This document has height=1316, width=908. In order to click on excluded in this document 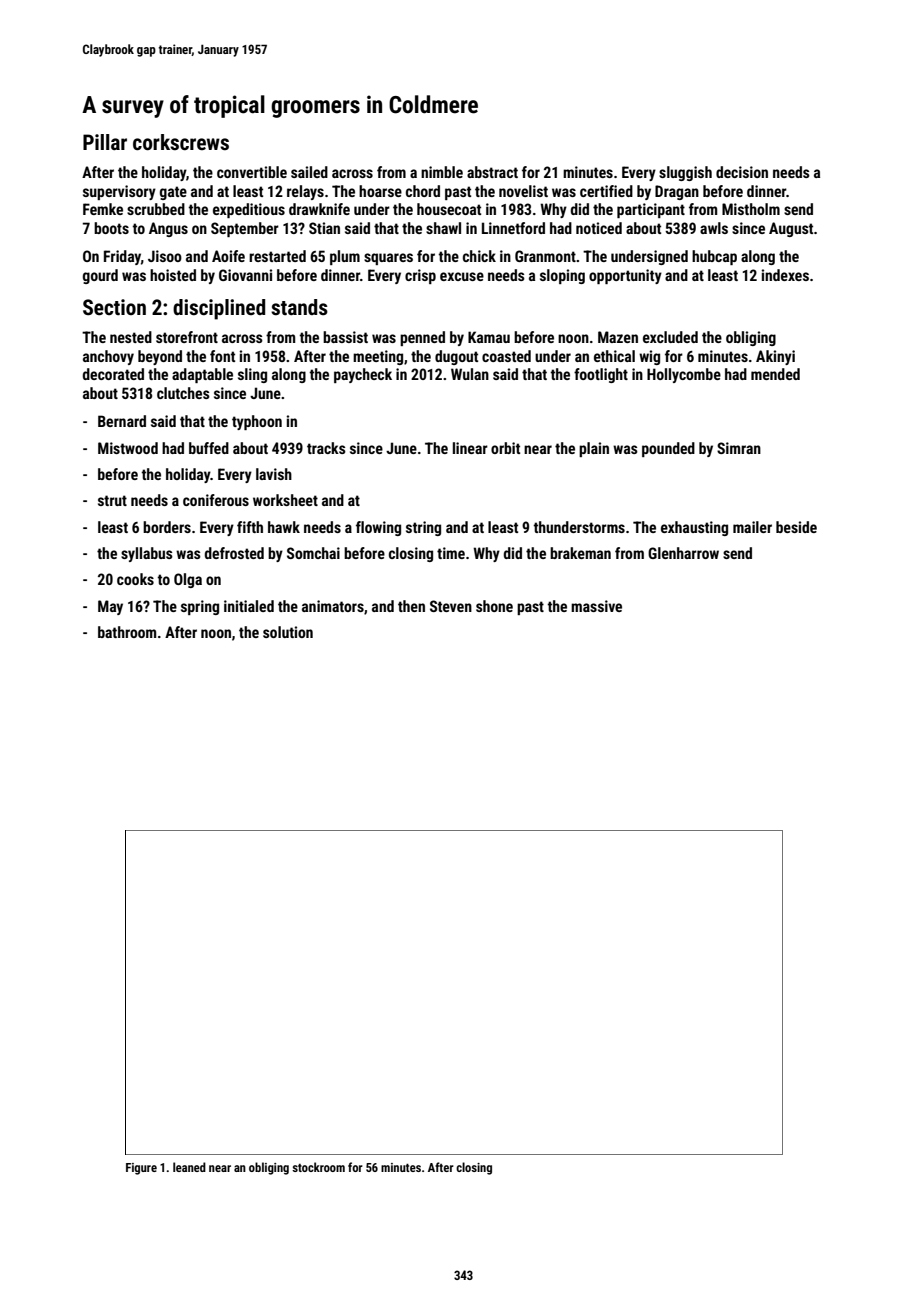, I will do `click(670, 337)`.
